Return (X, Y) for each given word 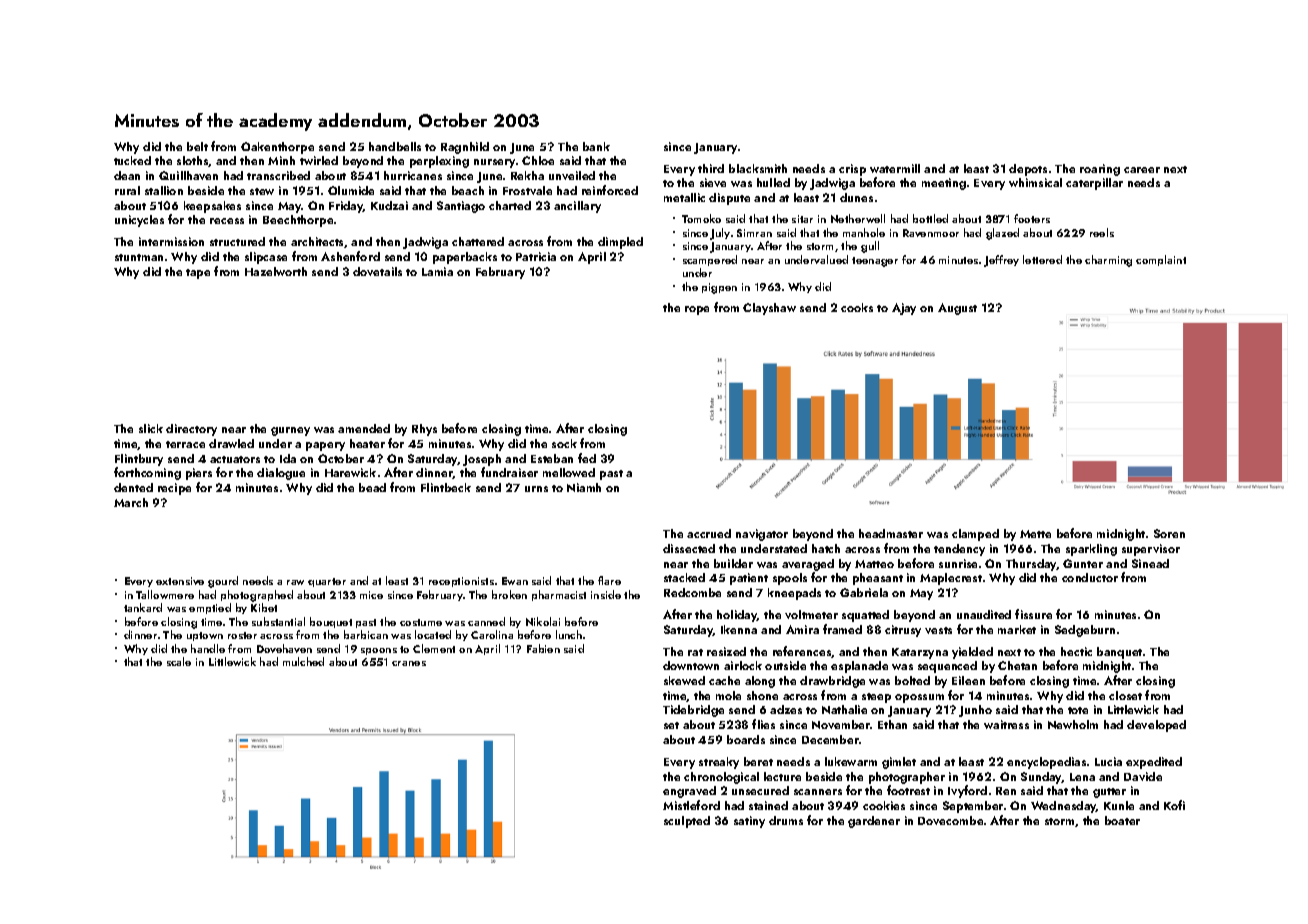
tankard (143, 607)
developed (1156, 726)
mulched (303, 661)
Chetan (1017, 665)
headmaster (891, 533)
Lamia (437, 271)
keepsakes (212, 207)
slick (151, 428)
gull (870, 247)
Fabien (543, 648)
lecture (782, 776)
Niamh (584, 487)
